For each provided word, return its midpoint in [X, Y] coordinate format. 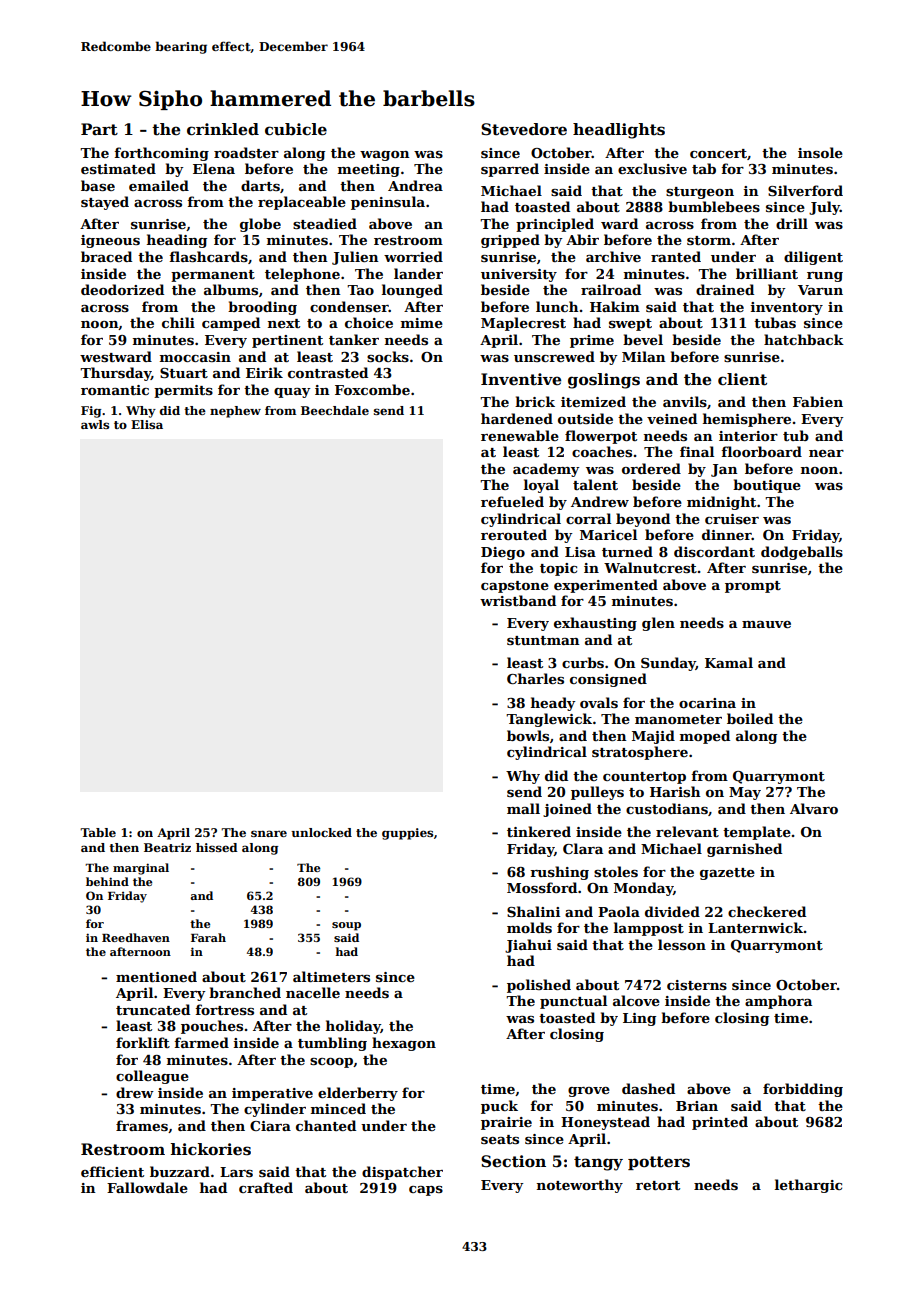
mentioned [156, 976]
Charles [535, 678]
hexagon [404, 1044]
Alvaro [814, 808]
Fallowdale [147, 1187]
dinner [727, 534]
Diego [503, 553]
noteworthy [580, 1186]
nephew [235, 412]
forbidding [803, 1090]
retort [658, 1185]
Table [98, 832]
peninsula [388, 203]
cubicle [296, 129]
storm [709, 240]
